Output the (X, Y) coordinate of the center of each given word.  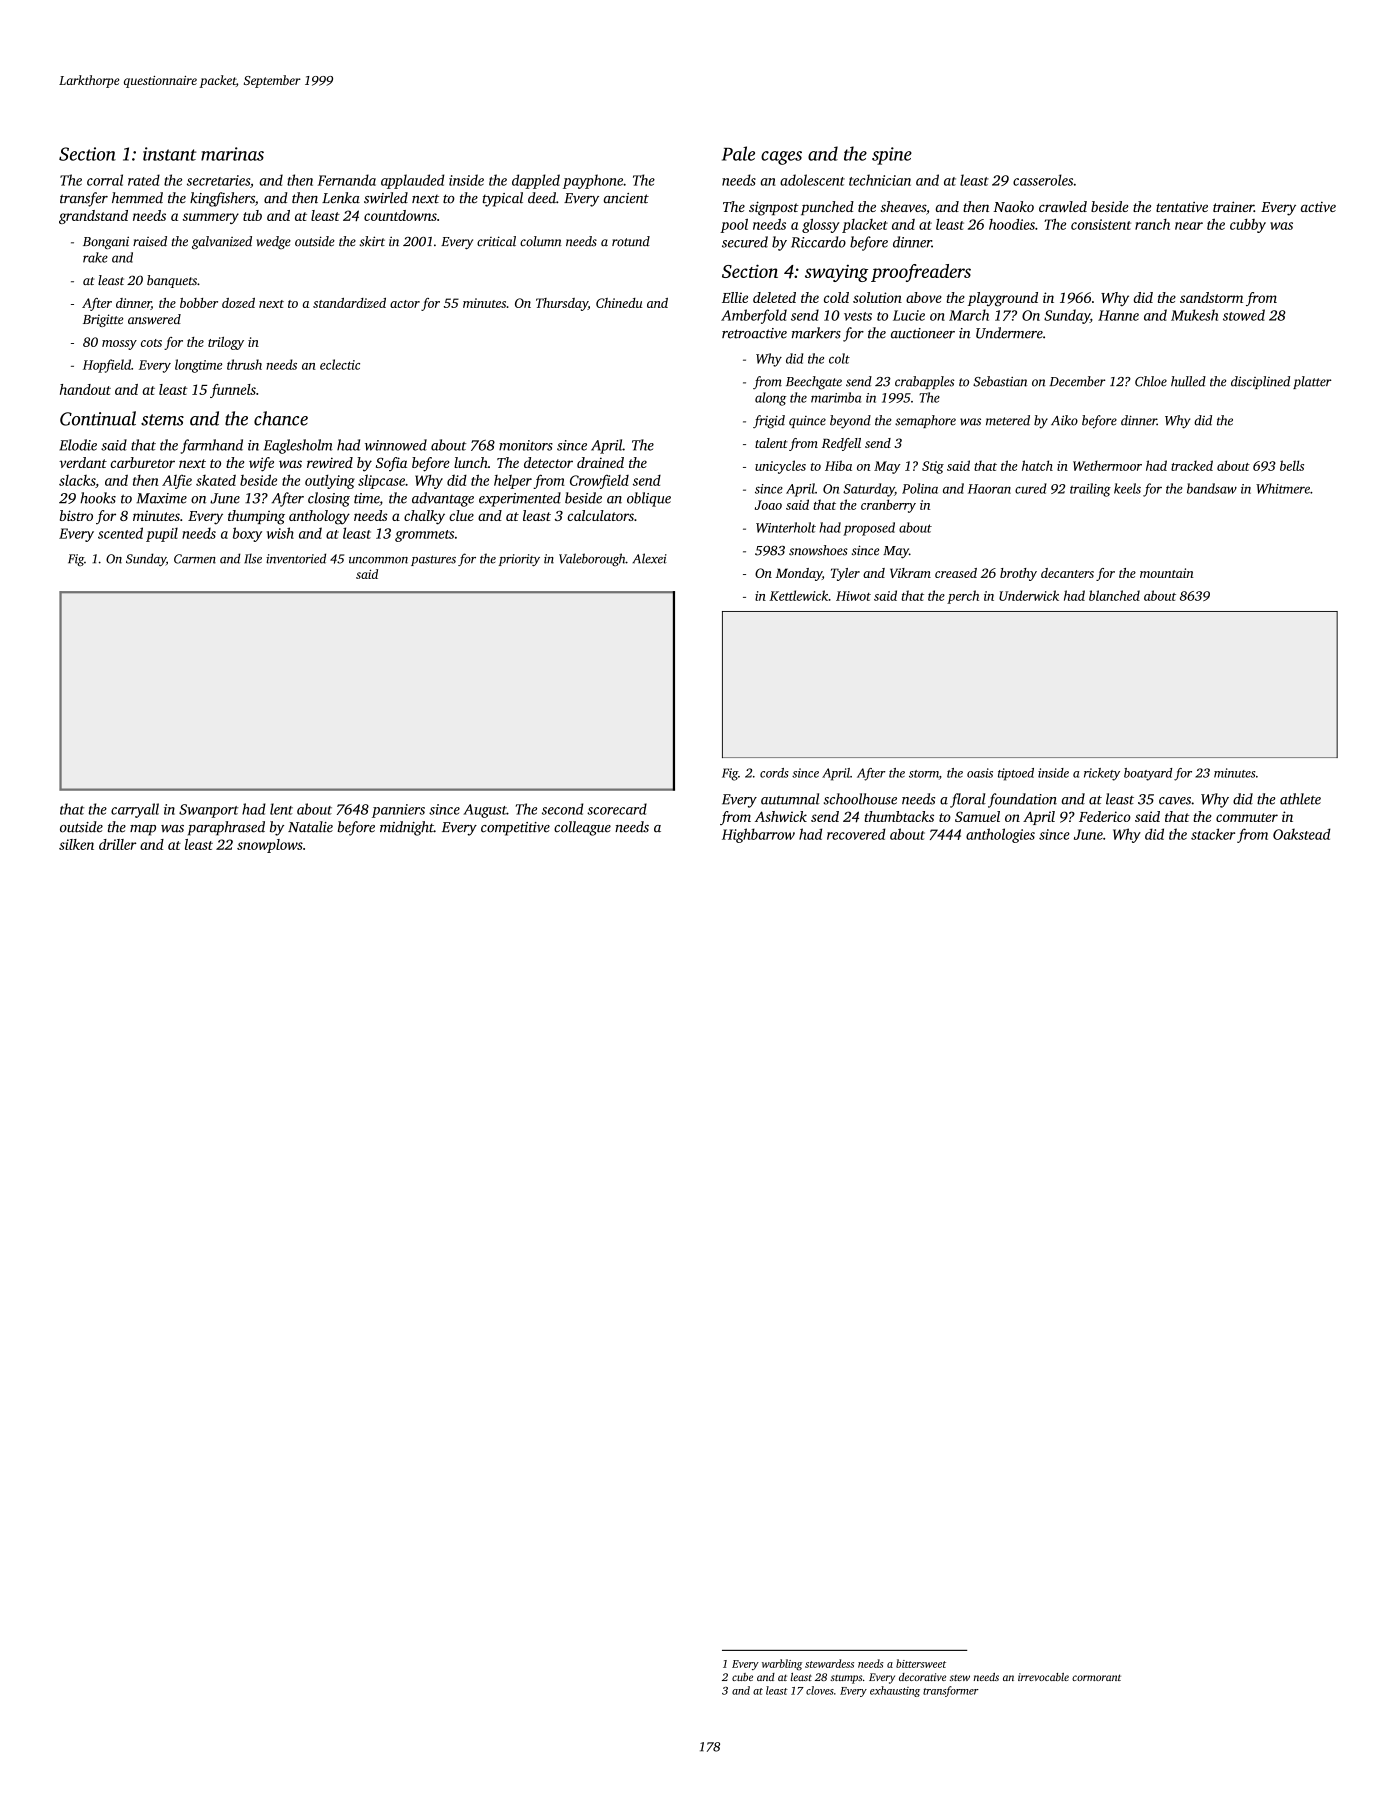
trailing (1090, 490)
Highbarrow (758, 835)
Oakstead (1302, 834)
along (770, 399)
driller (118, 844)
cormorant (1096, 1677)
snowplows (270, 846)
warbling (782, 1664)
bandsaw (1212, 488)
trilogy (226, 343)
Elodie (78, 445)
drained (600, 462)
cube (742, 1677)
